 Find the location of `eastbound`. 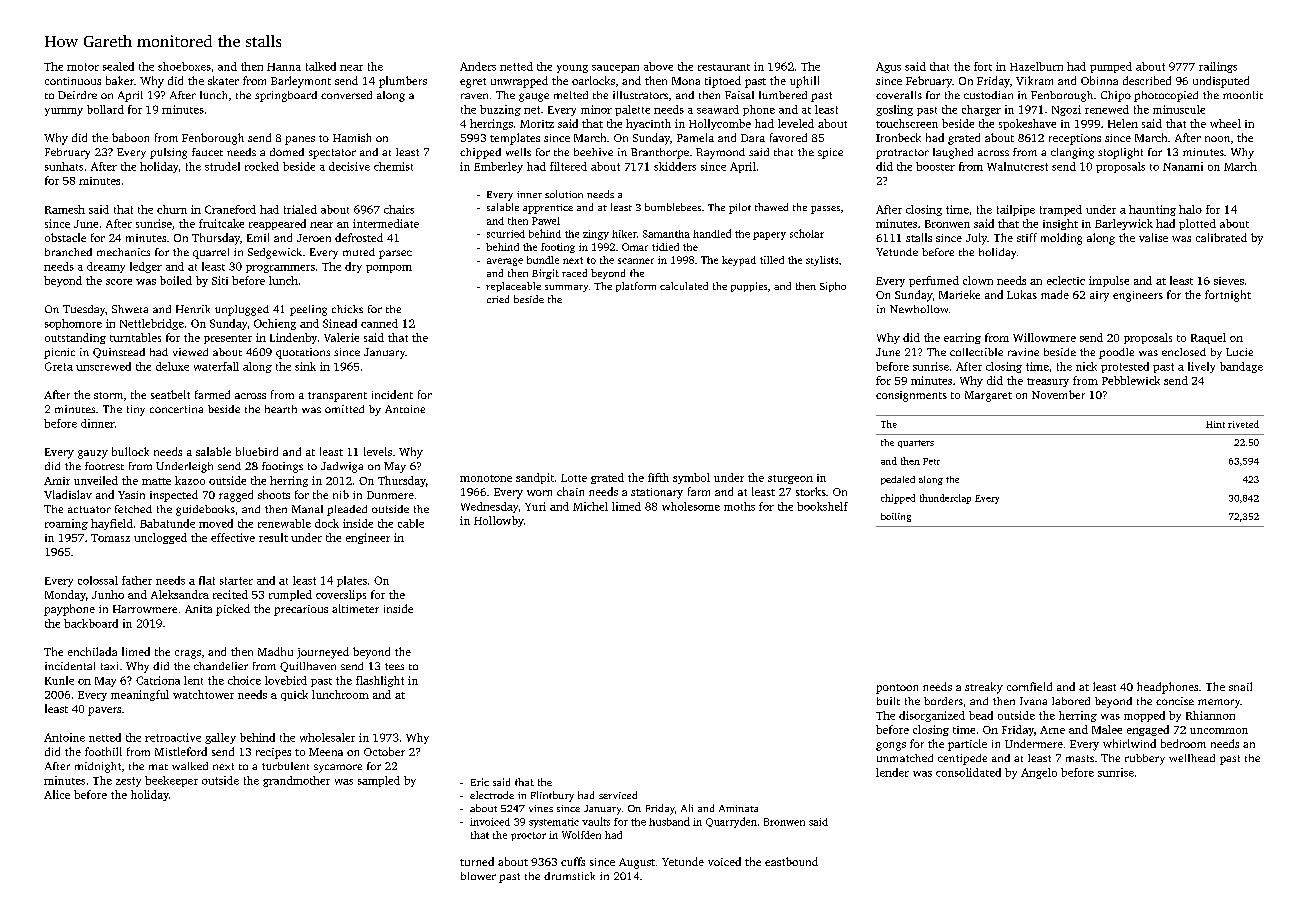

eastbound is located at coordinates (791, 861).
